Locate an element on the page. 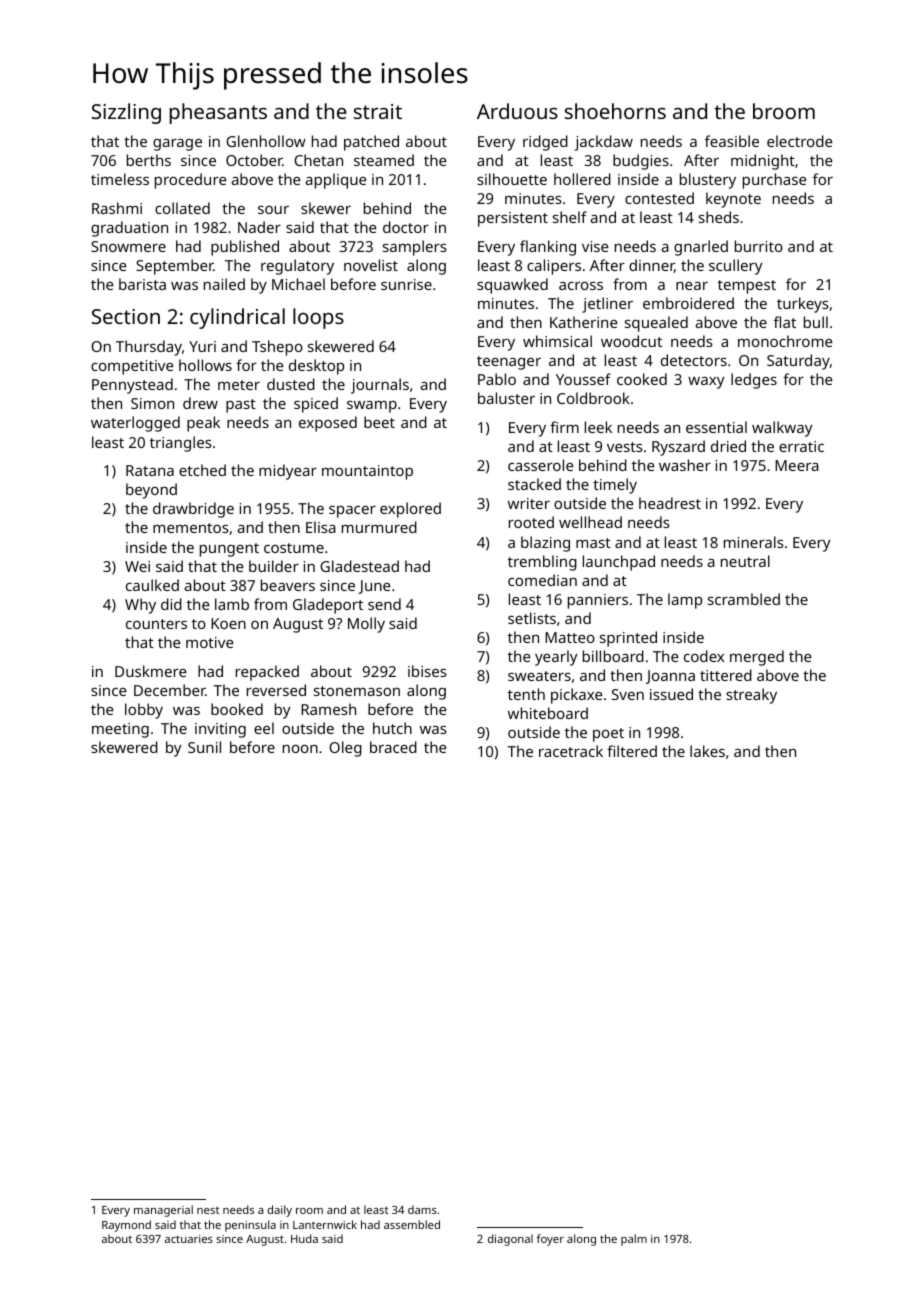 Image resolution: width=924 pixels, height=1308 pixels. palm is located at coordinates (634, 1240).
